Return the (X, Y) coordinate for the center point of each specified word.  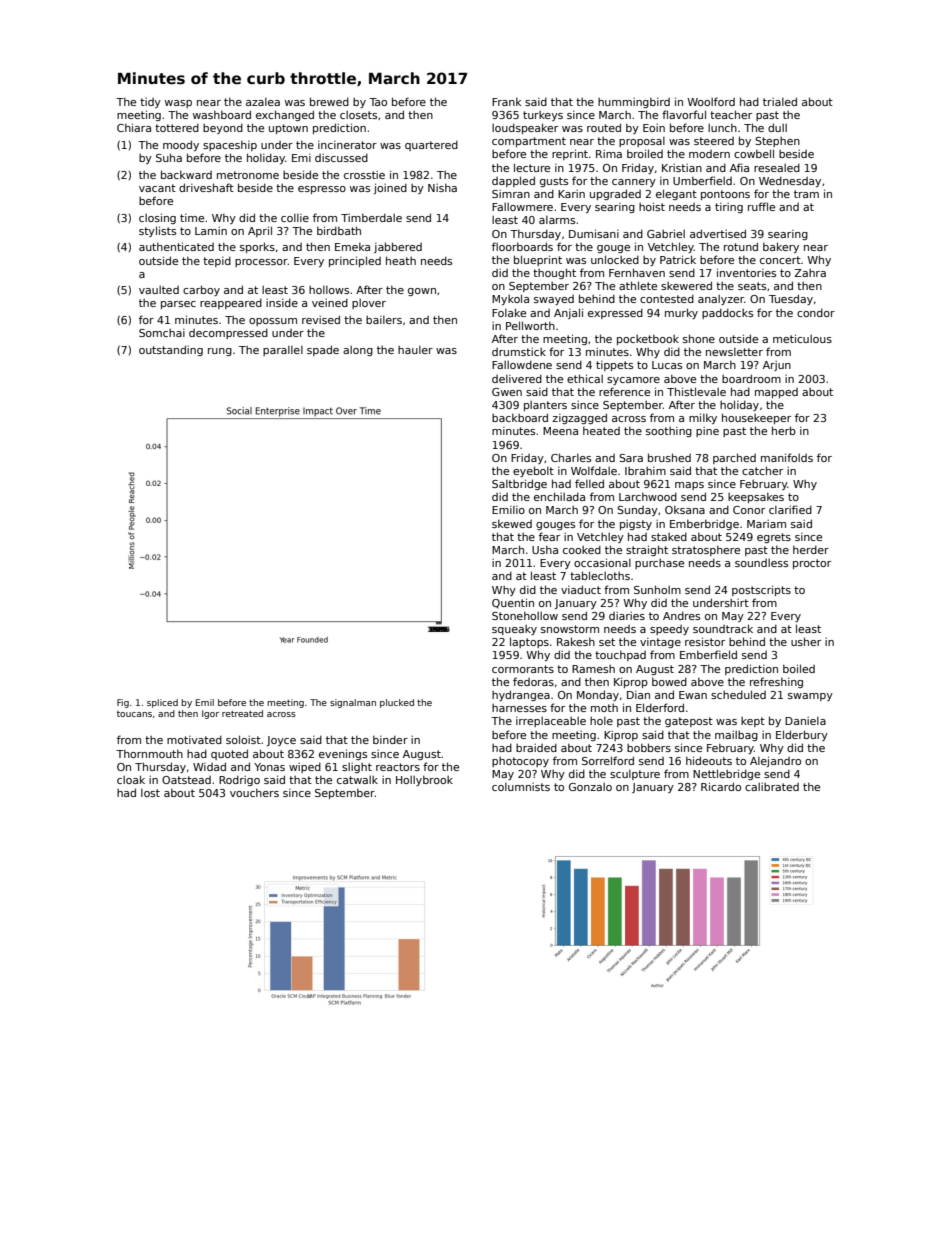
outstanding (171, 350)
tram (806, 194)
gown (422, 292)
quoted (229, 754)
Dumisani (594, 233)
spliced (162, 703)
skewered (686, 285)
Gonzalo (590, 787)
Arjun (777, 366)
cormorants (523, 669)
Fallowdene (522, 364)
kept (753, 722)
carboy (201, 290)
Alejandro (775, 761)
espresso (322, 190)
